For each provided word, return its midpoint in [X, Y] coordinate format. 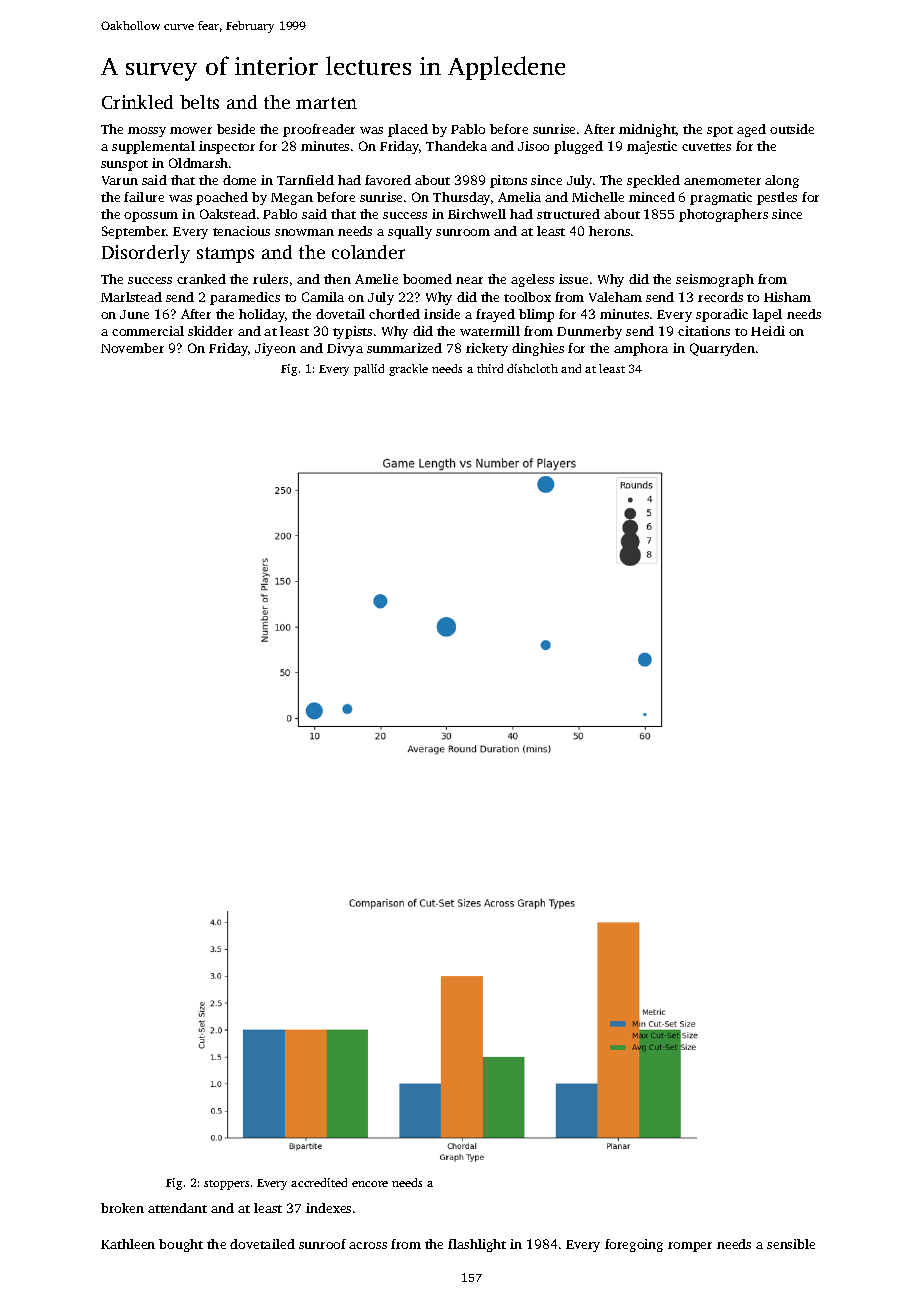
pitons [508, 181]
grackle [408, 370]
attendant [177, 1208]
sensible [791, 1244]
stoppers [226, 1185]
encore [370, 1184]
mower [191, 130]
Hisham [787, 297]
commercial [148, 331]
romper [690, 1247]
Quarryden [722, 349]
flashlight [477, 1245]
